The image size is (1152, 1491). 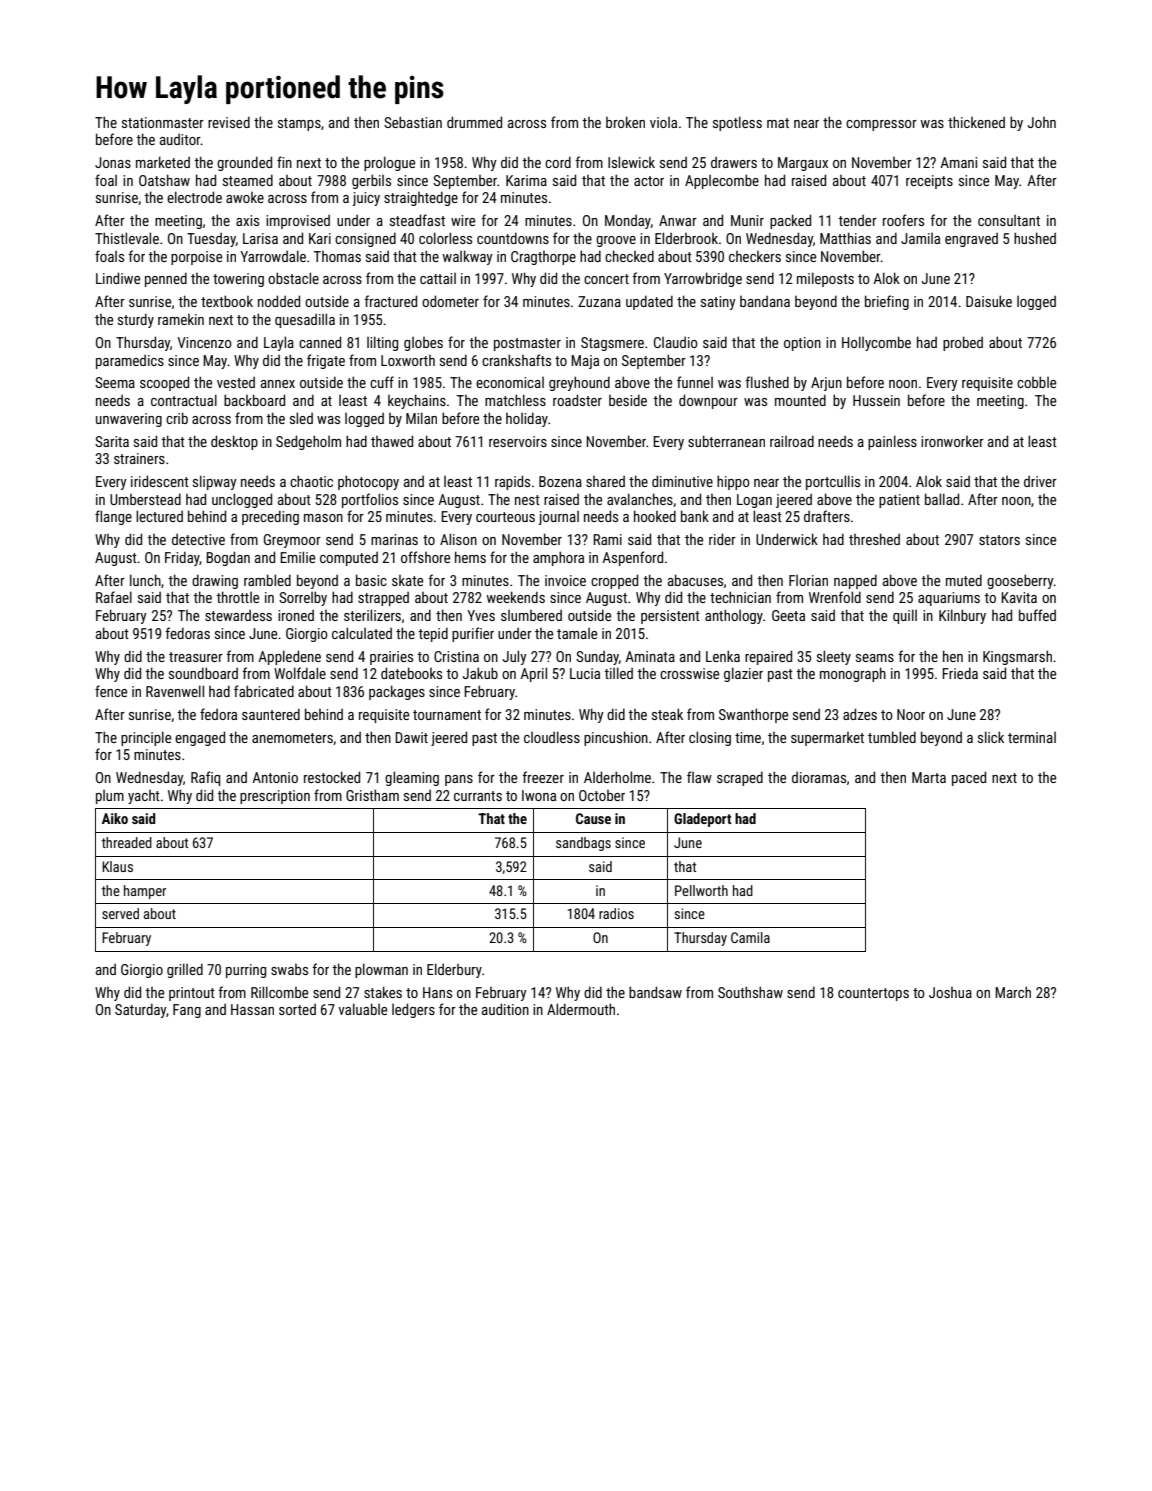 What do you see at coordinates (1032, 737) in the screenshot?
I see `terminal` at bounding box center [1032, 737].
